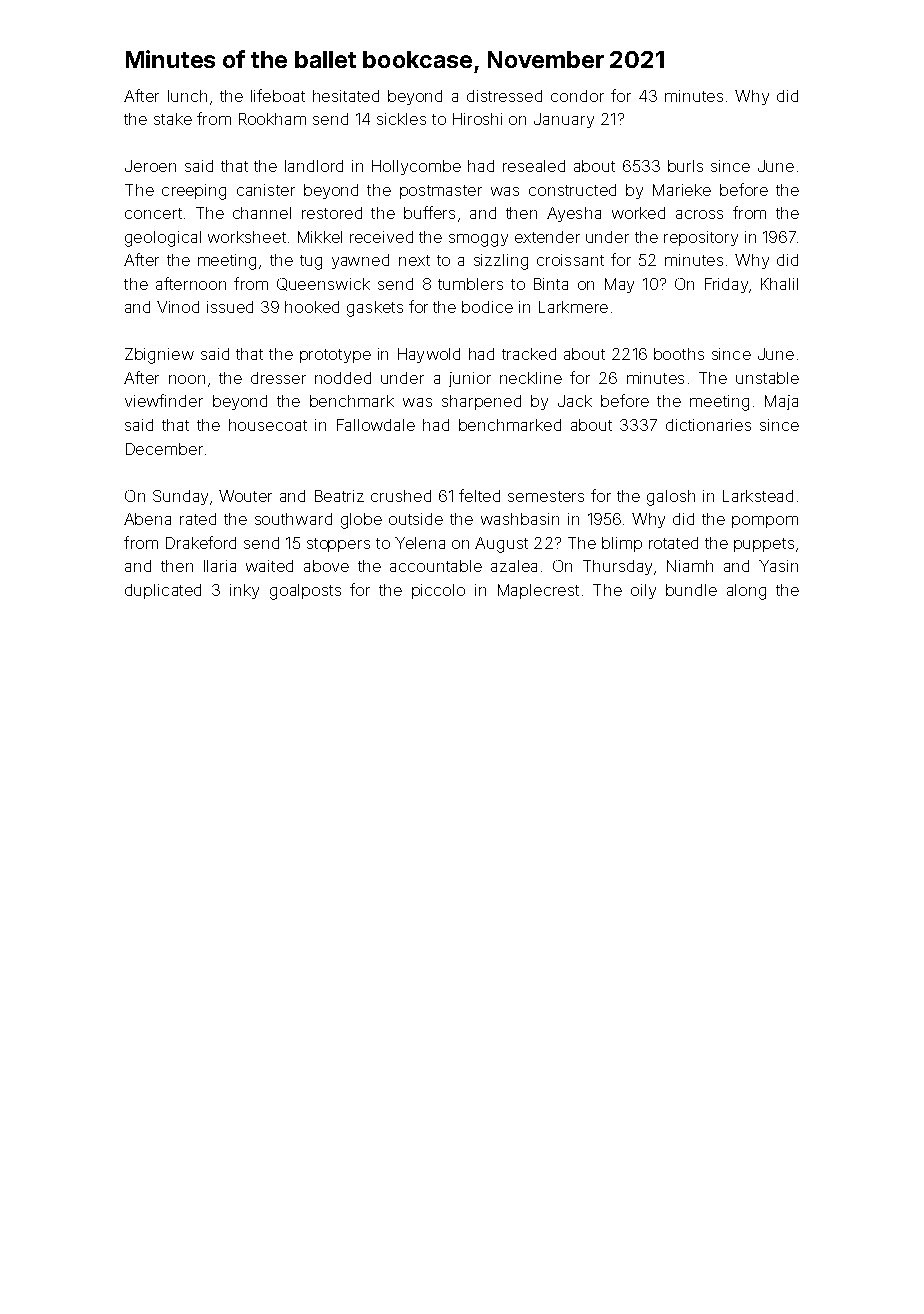  Describe the element at coordinates (531, 378) in the image. I see `neckline` at that location.
